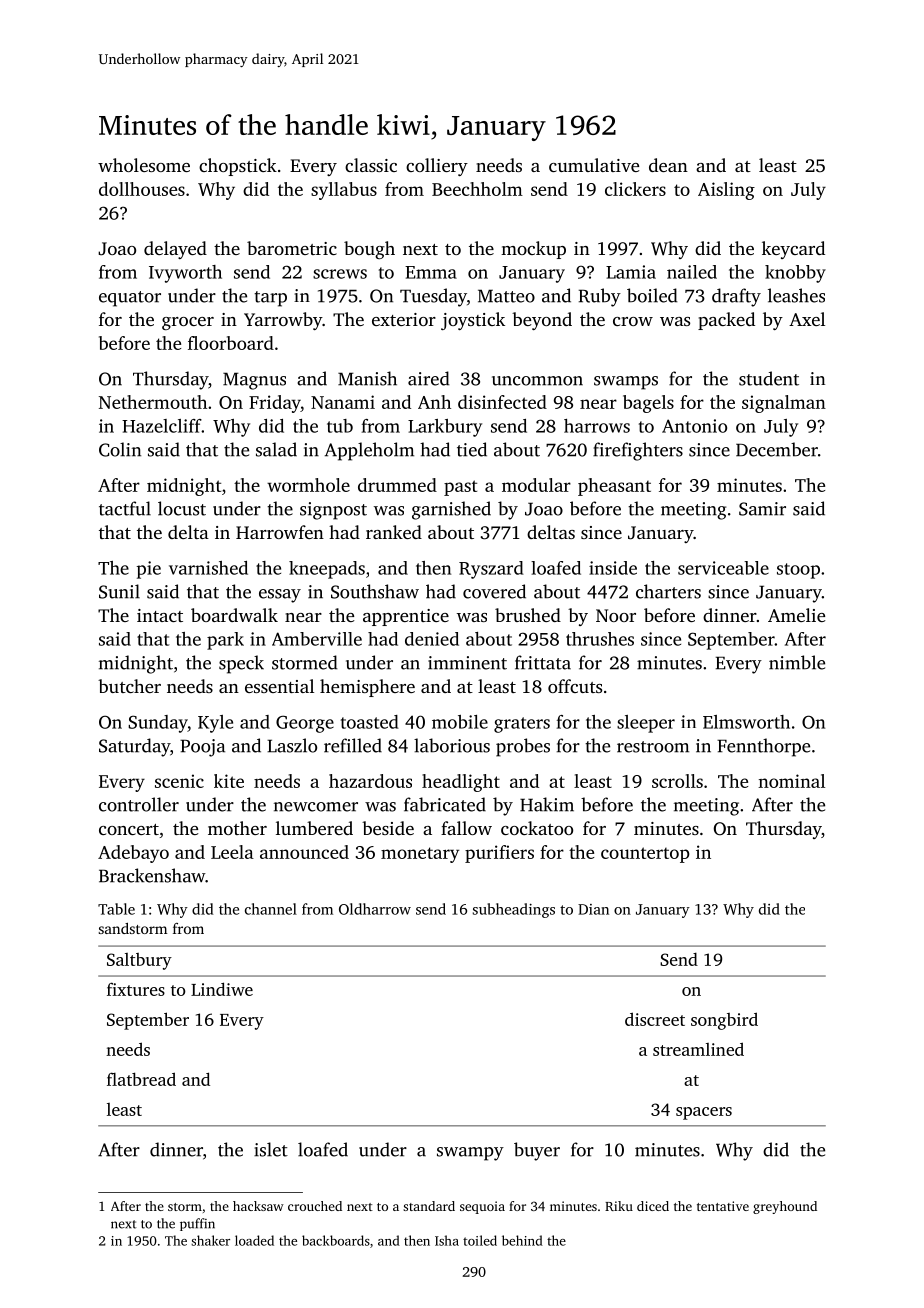 This image has height=1308, width=924. What do you see at coordinates (141, 1079) in the image?
I see `flatbread` at bounding box center [141, 1079].
